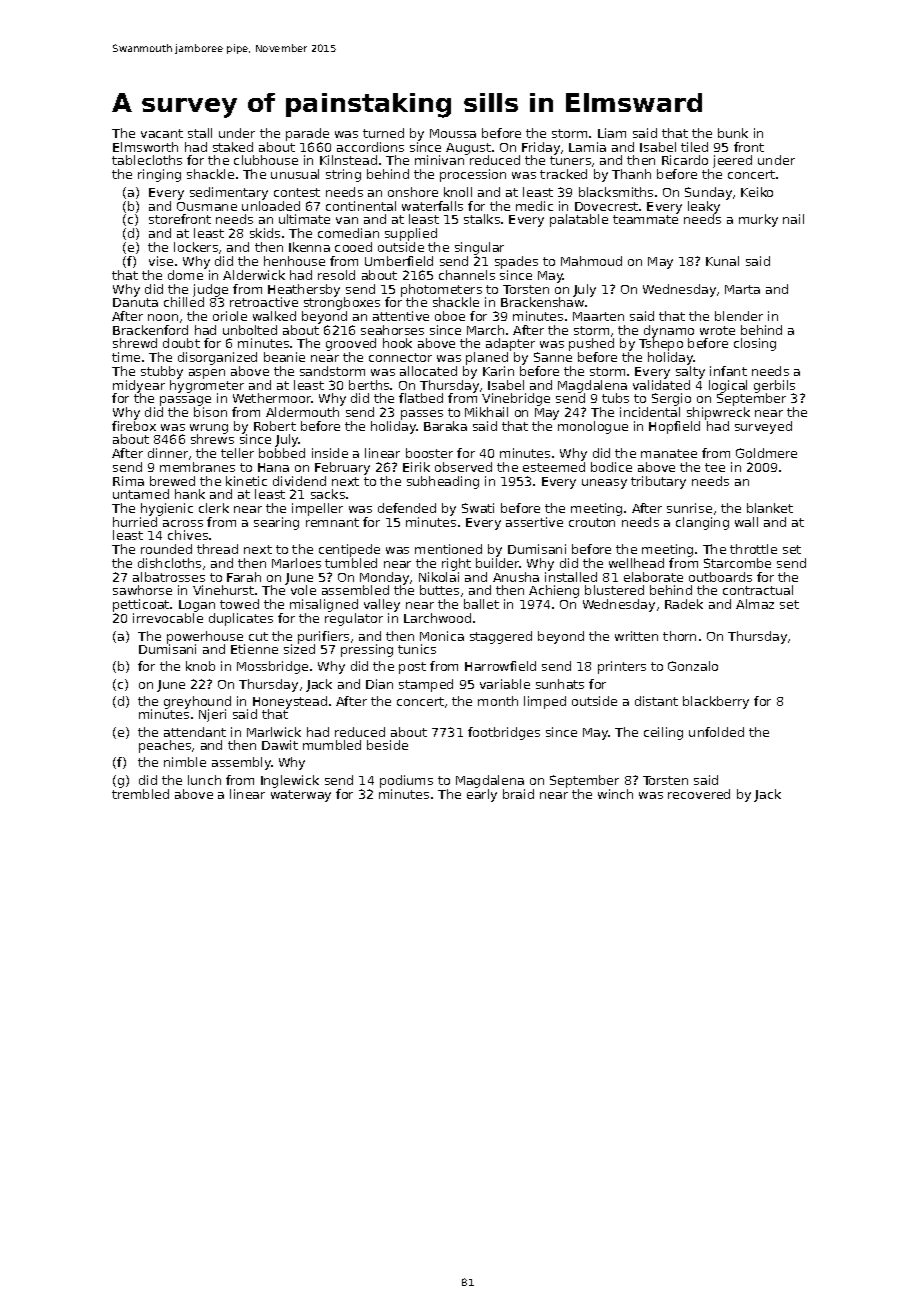 This screenshot has width=924, height=1308. Describe the element at coordinates (518, 794) in the screenshot. I see `braid` at that location.
